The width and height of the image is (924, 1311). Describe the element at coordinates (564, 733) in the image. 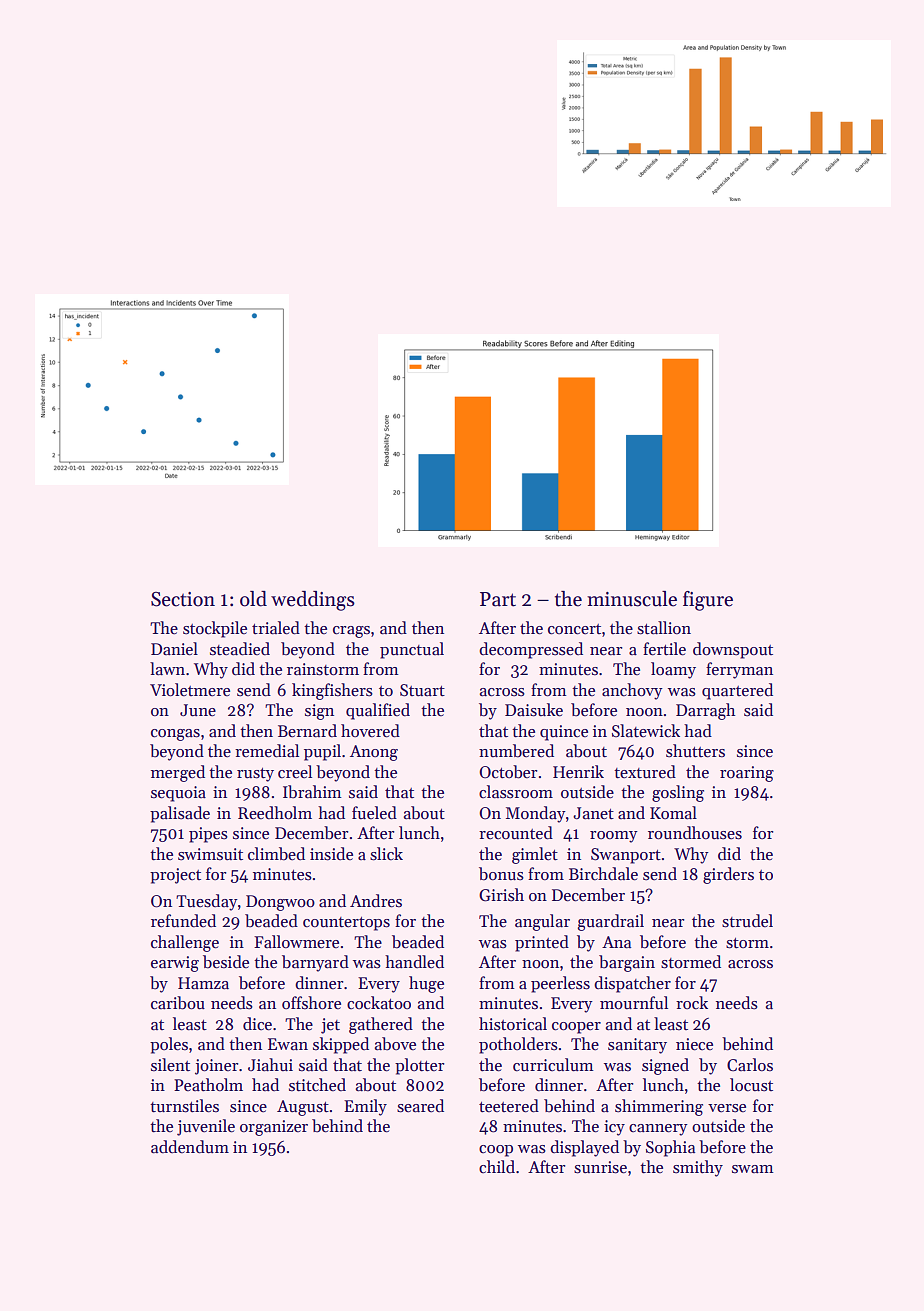

I see `quince` at that location.
